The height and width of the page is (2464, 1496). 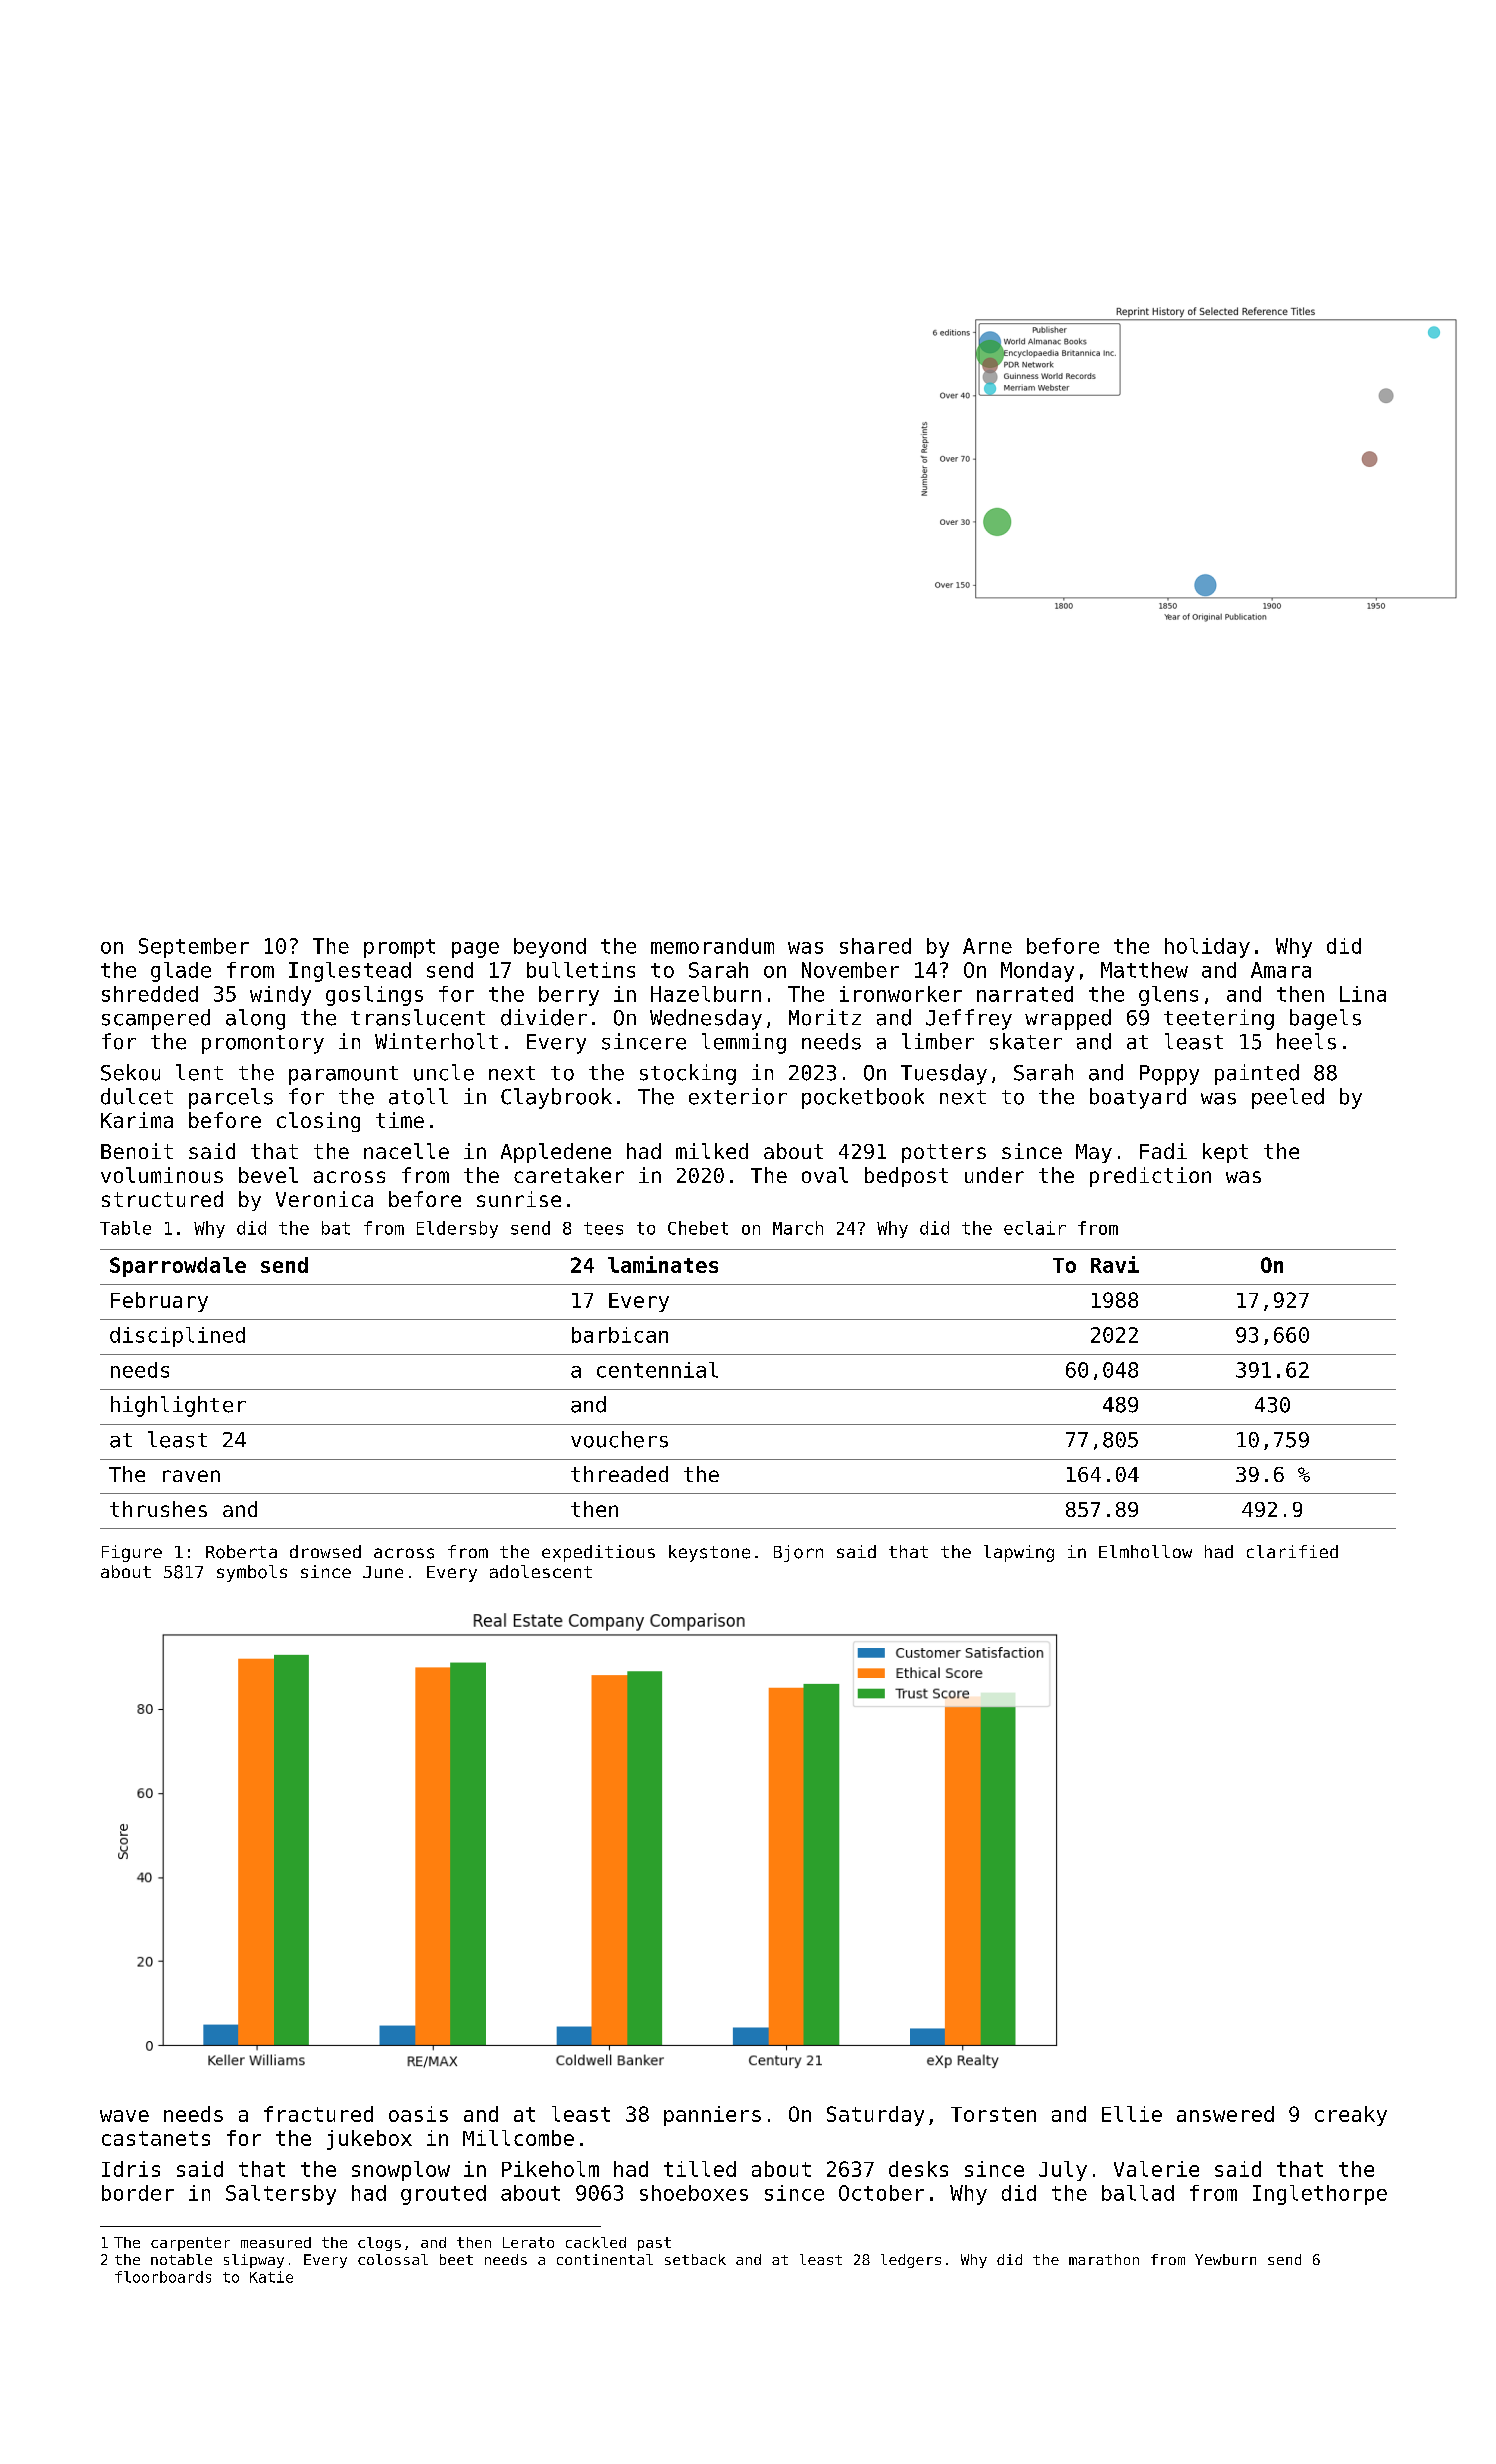 I want to click on milked, so click(x=712, y=1151).
